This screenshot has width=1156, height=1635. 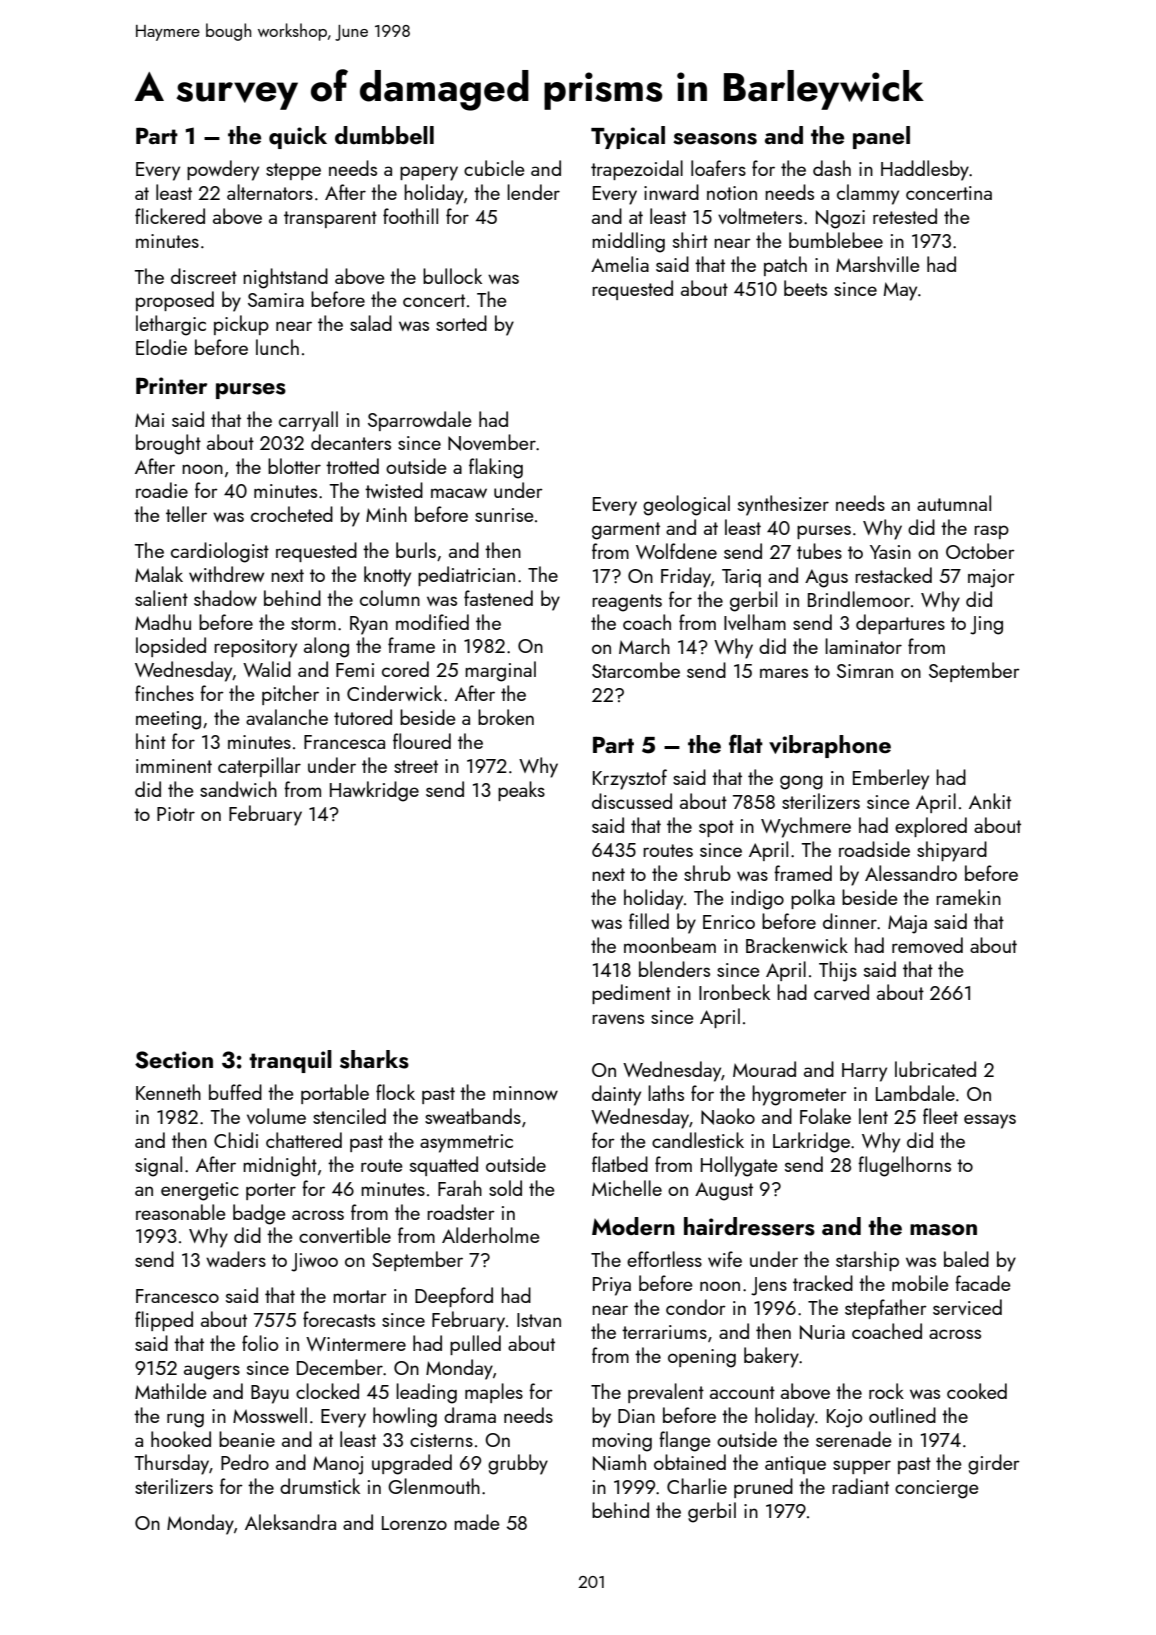 I want to click on August, so click(x=724, y=1191).
